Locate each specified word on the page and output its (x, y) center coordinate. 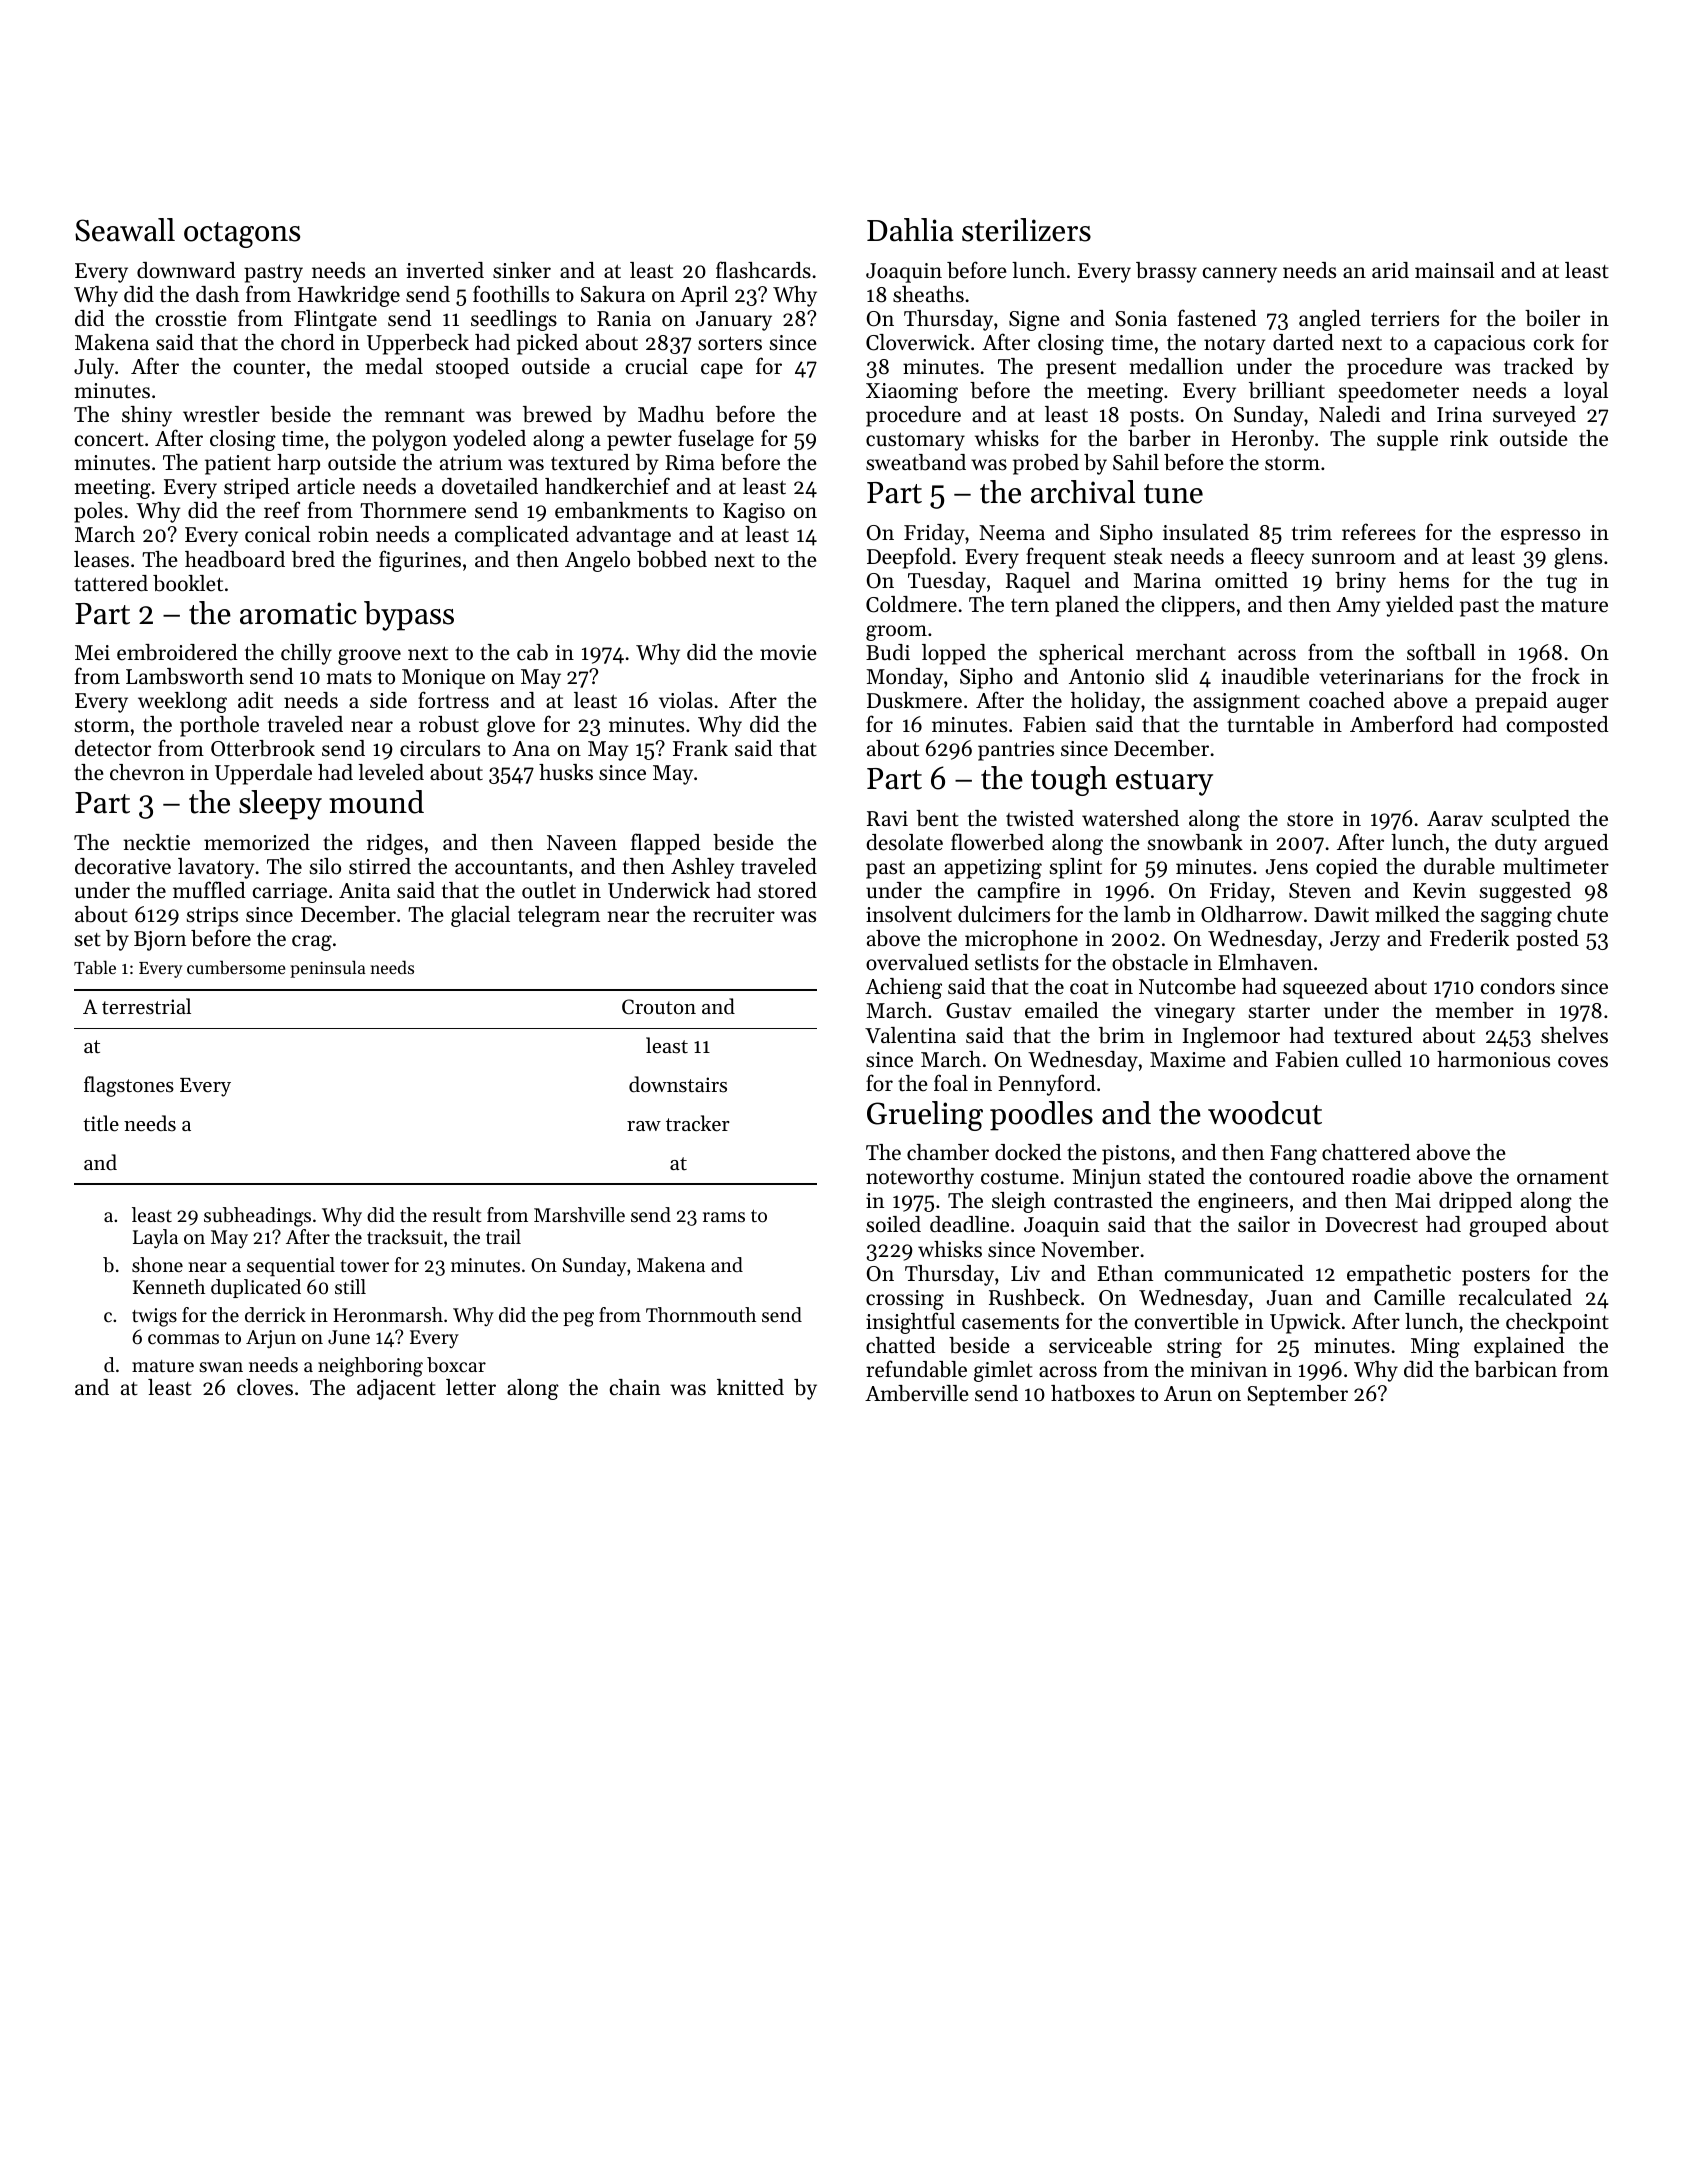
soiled (893, 1224)
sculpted (1531, 820)
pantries (1016, 751)
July (94, 368)
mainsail (1455, 270)
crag (312, 943)
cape (722, 371)
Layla (155, 1238)
